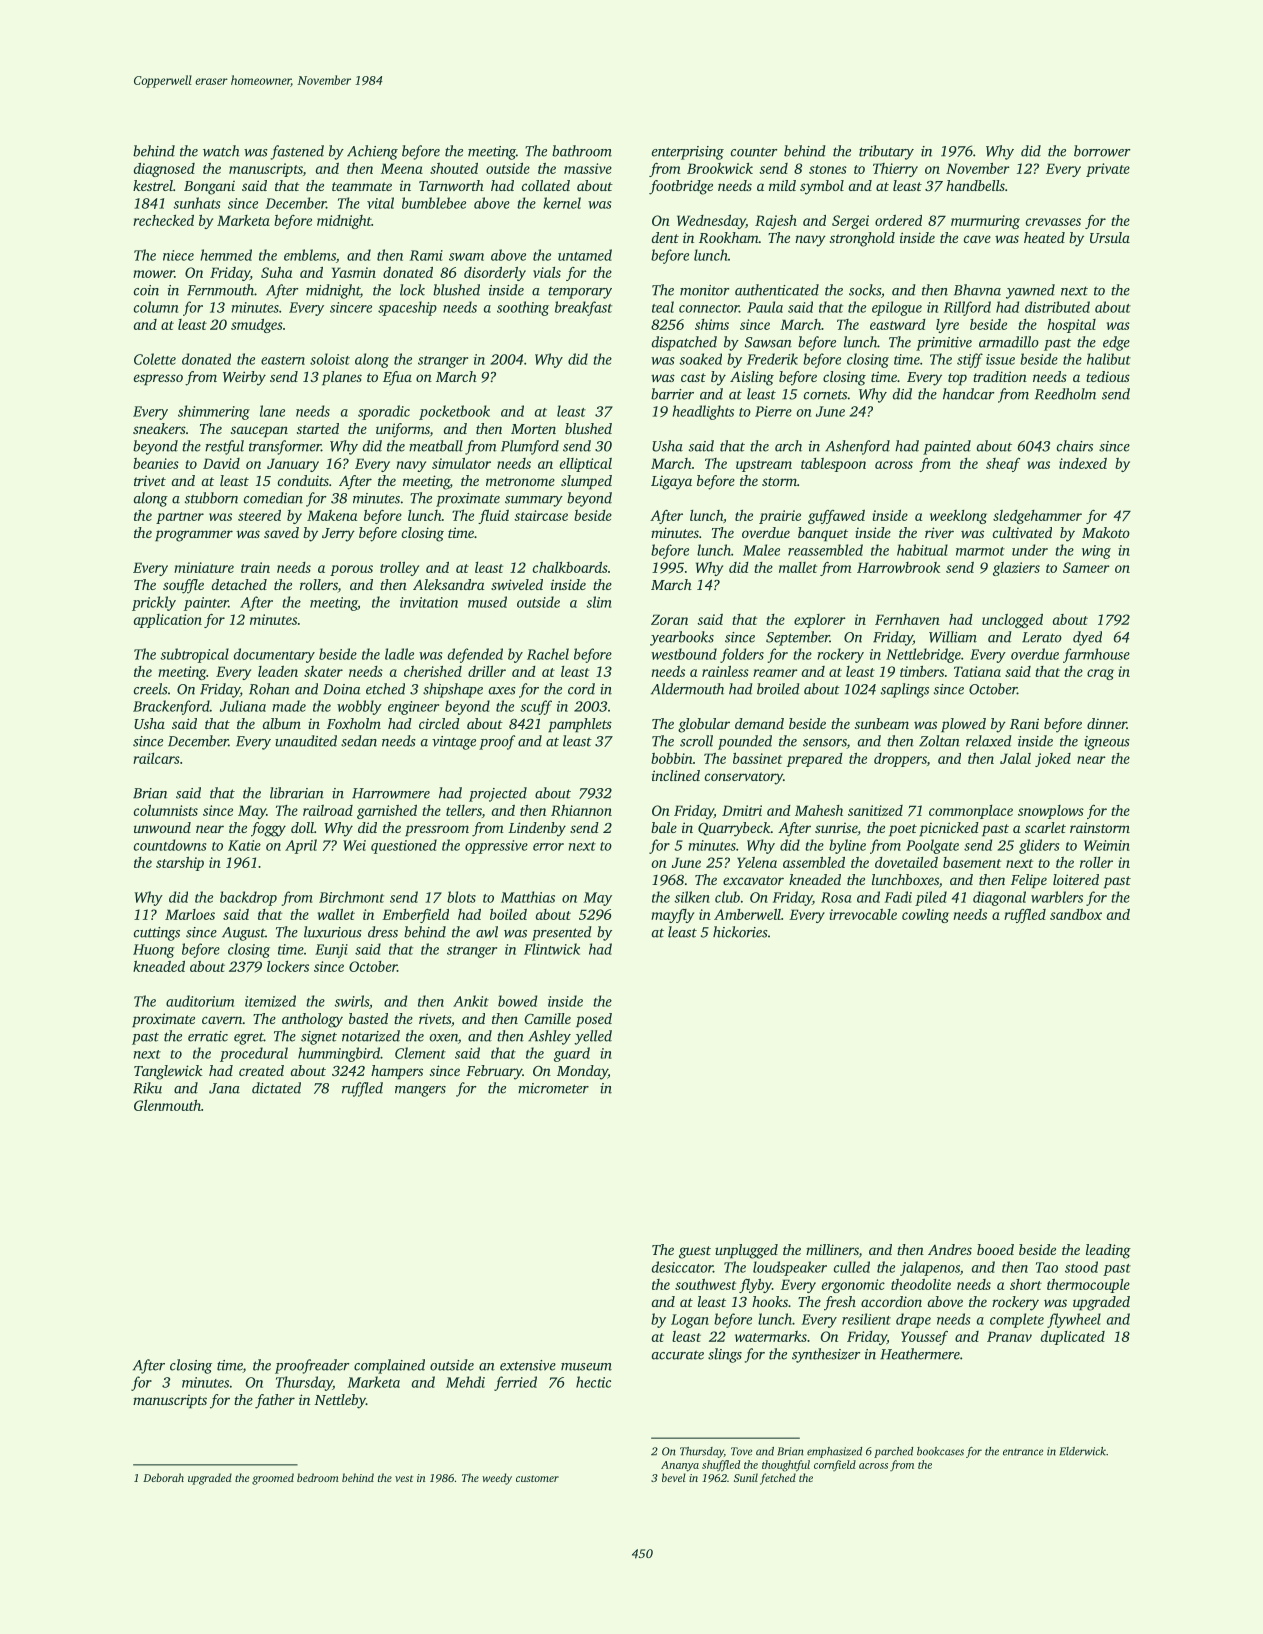  What do you see at coordinates (1044, 237) in the page?
I see `heated` at bounding box center [1044, 237].
